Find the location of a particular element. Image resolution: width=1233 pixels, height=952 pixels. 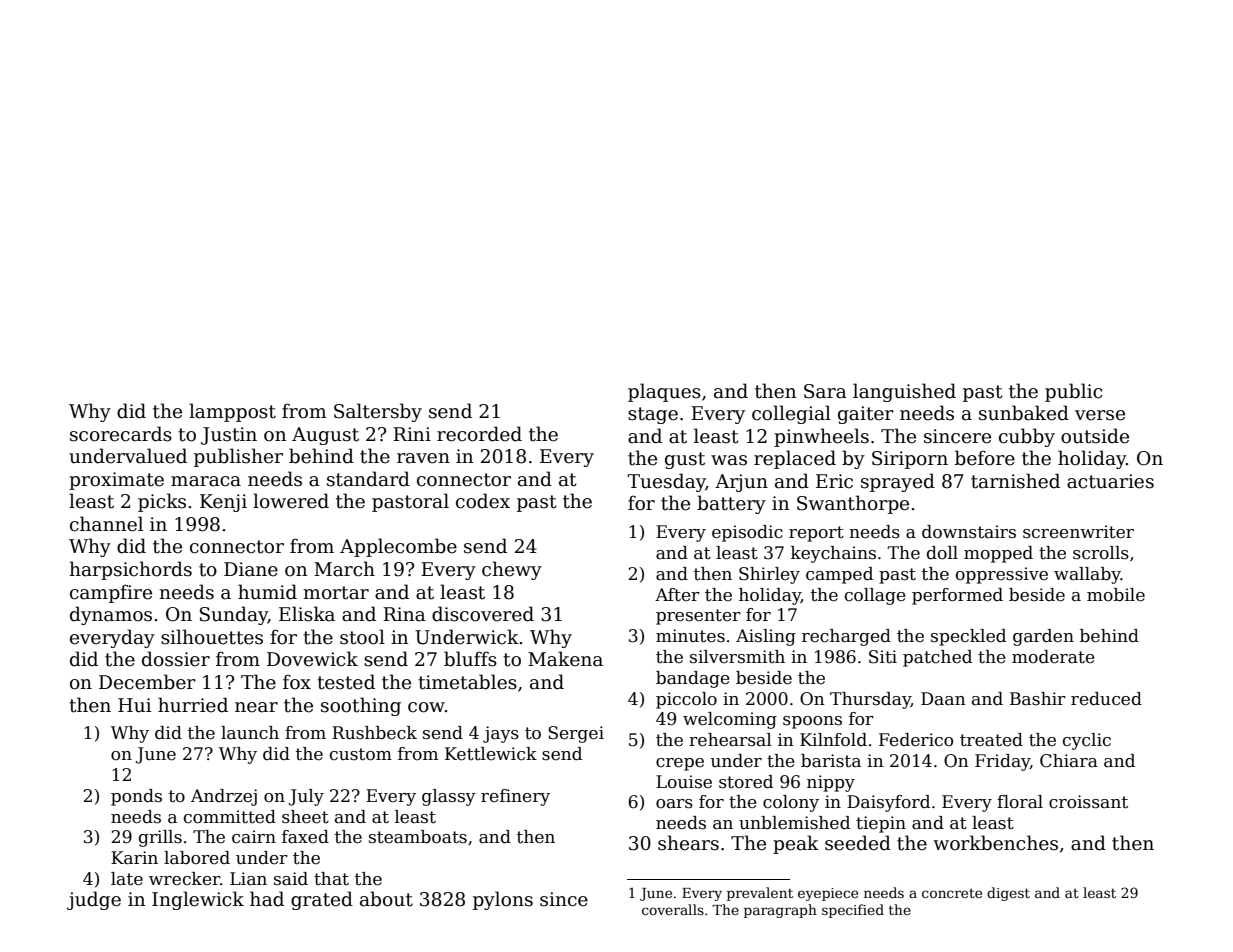

actuaries is located at coordinates (1110, 481).
